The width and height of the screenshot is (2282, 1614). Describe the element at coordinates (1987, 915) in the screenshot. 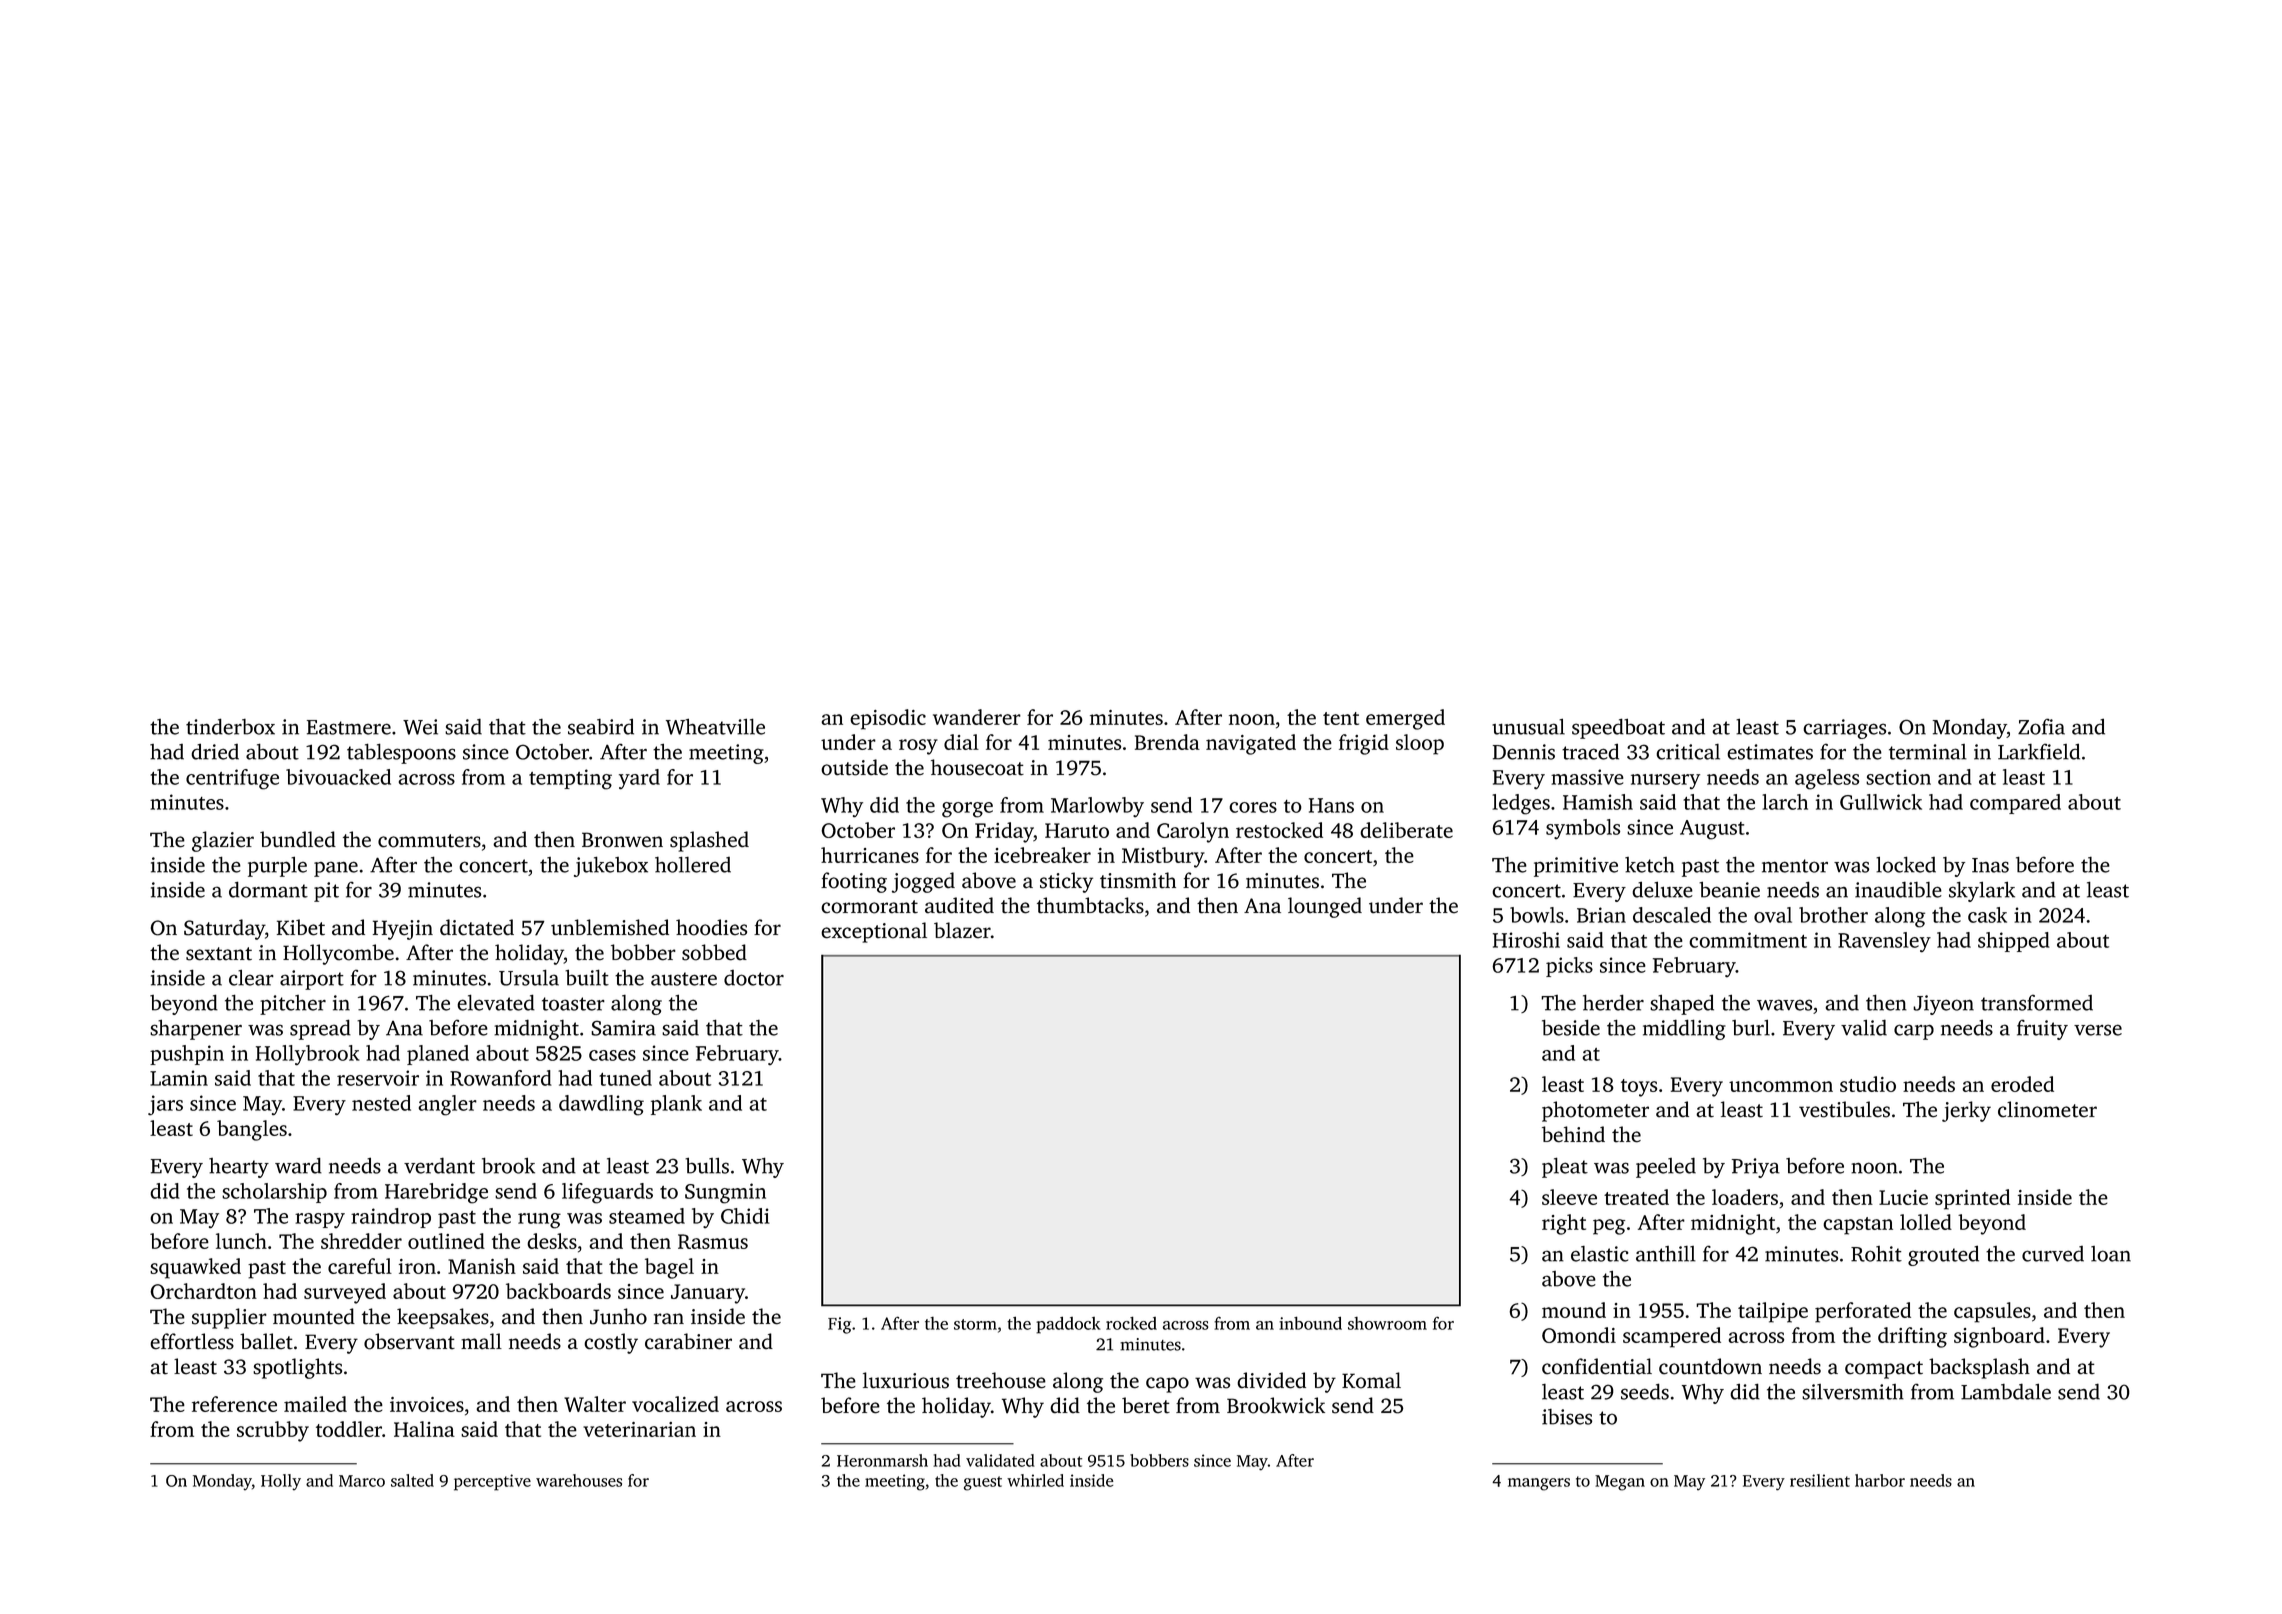

I see `cask` at that location.
